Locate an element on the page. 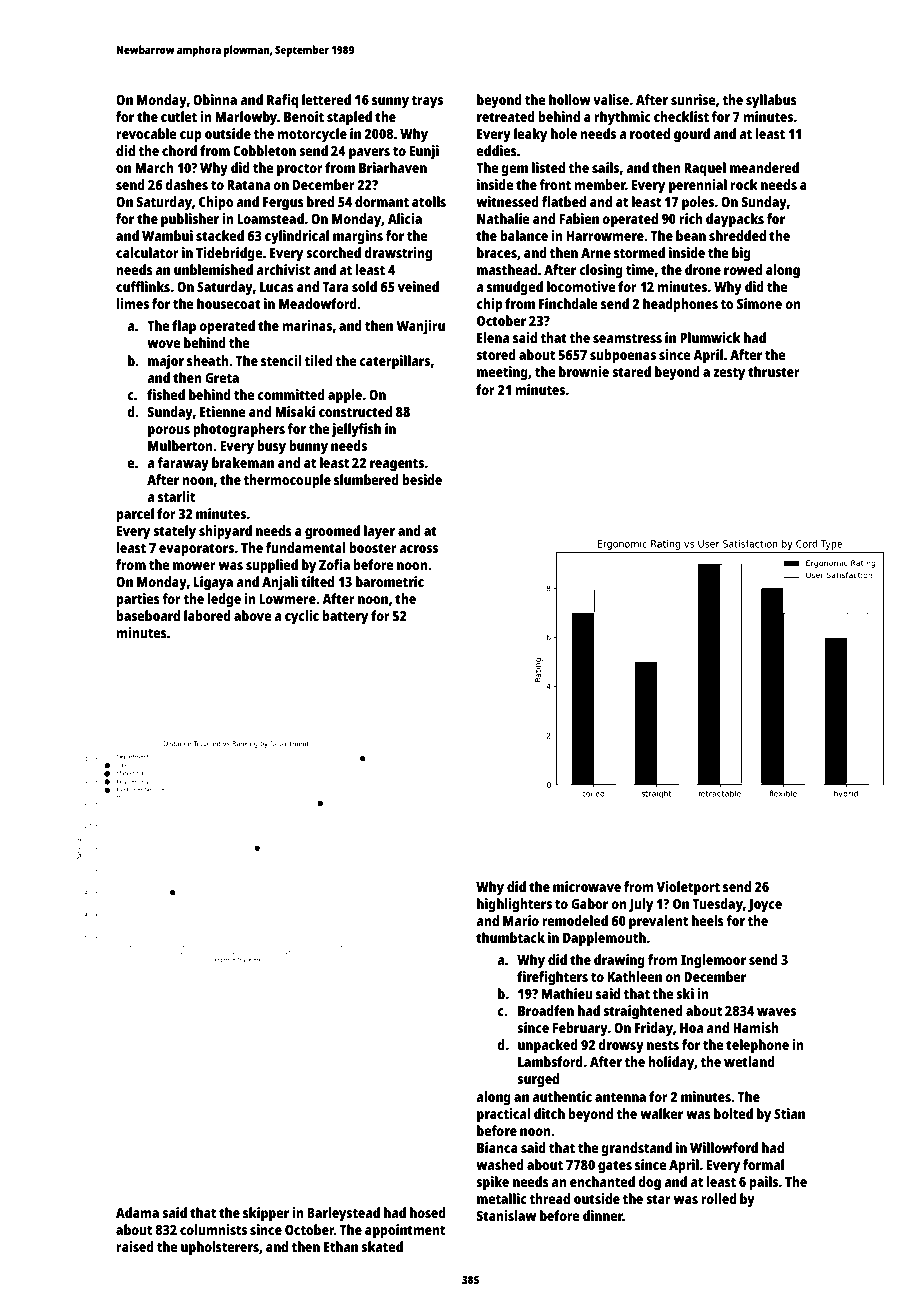 This document has width=924, height=1308. upholsterers is located at coordinates (220, 1248).
